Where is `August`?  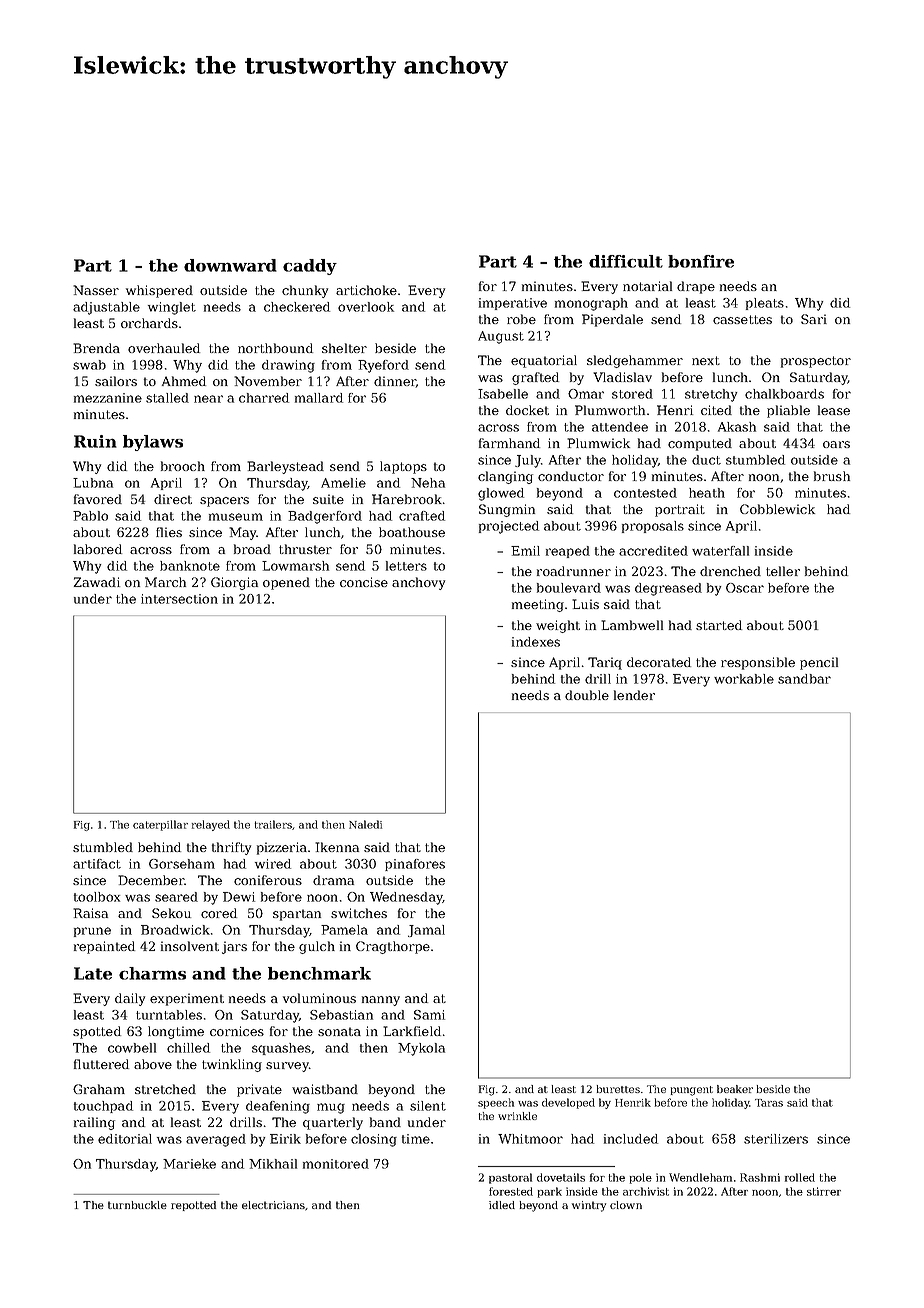
August is located at coordinates (501, 337).
